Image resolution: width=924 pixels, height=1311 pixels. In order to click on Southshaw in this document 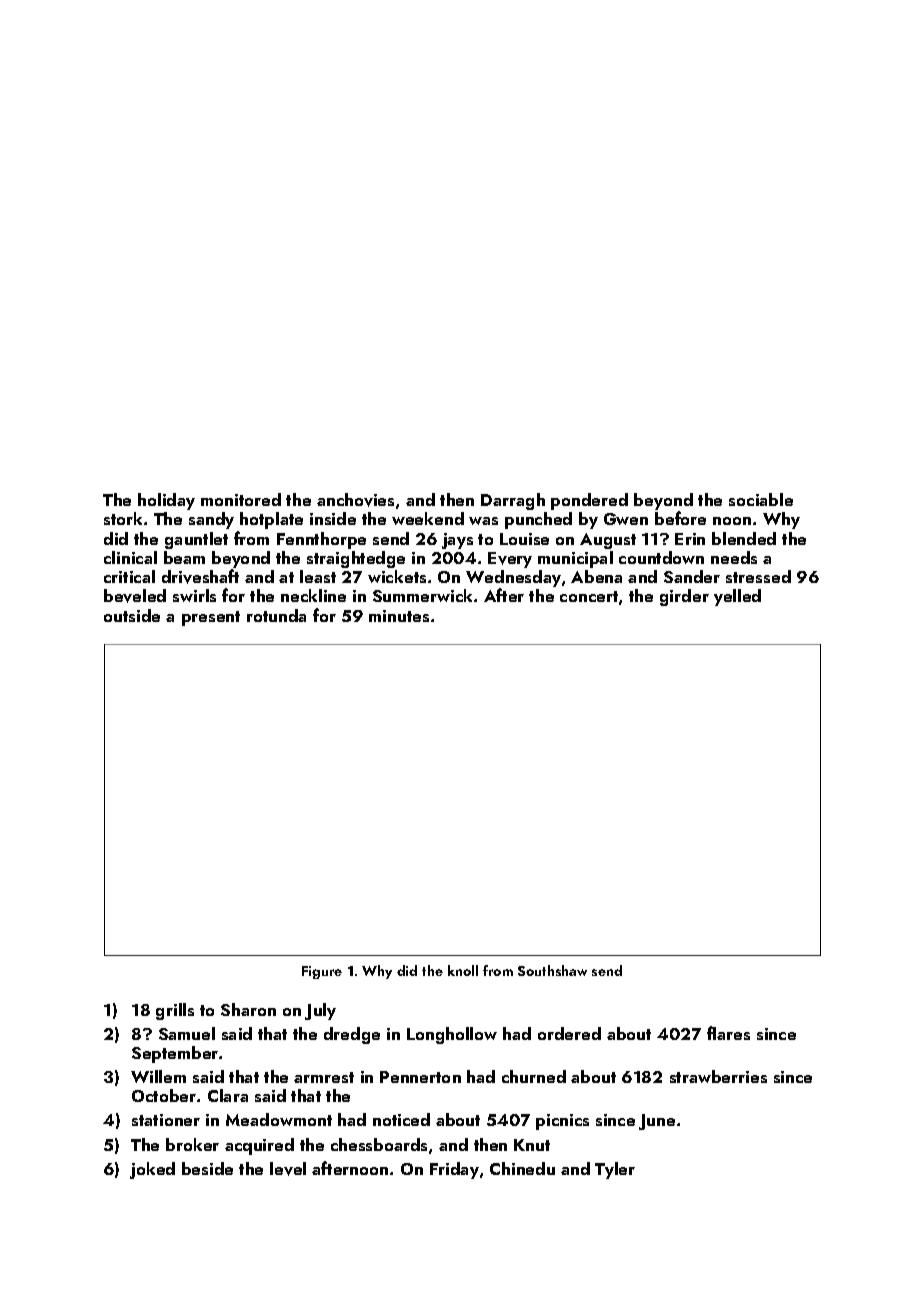, I will do `click(552, 970)`.
